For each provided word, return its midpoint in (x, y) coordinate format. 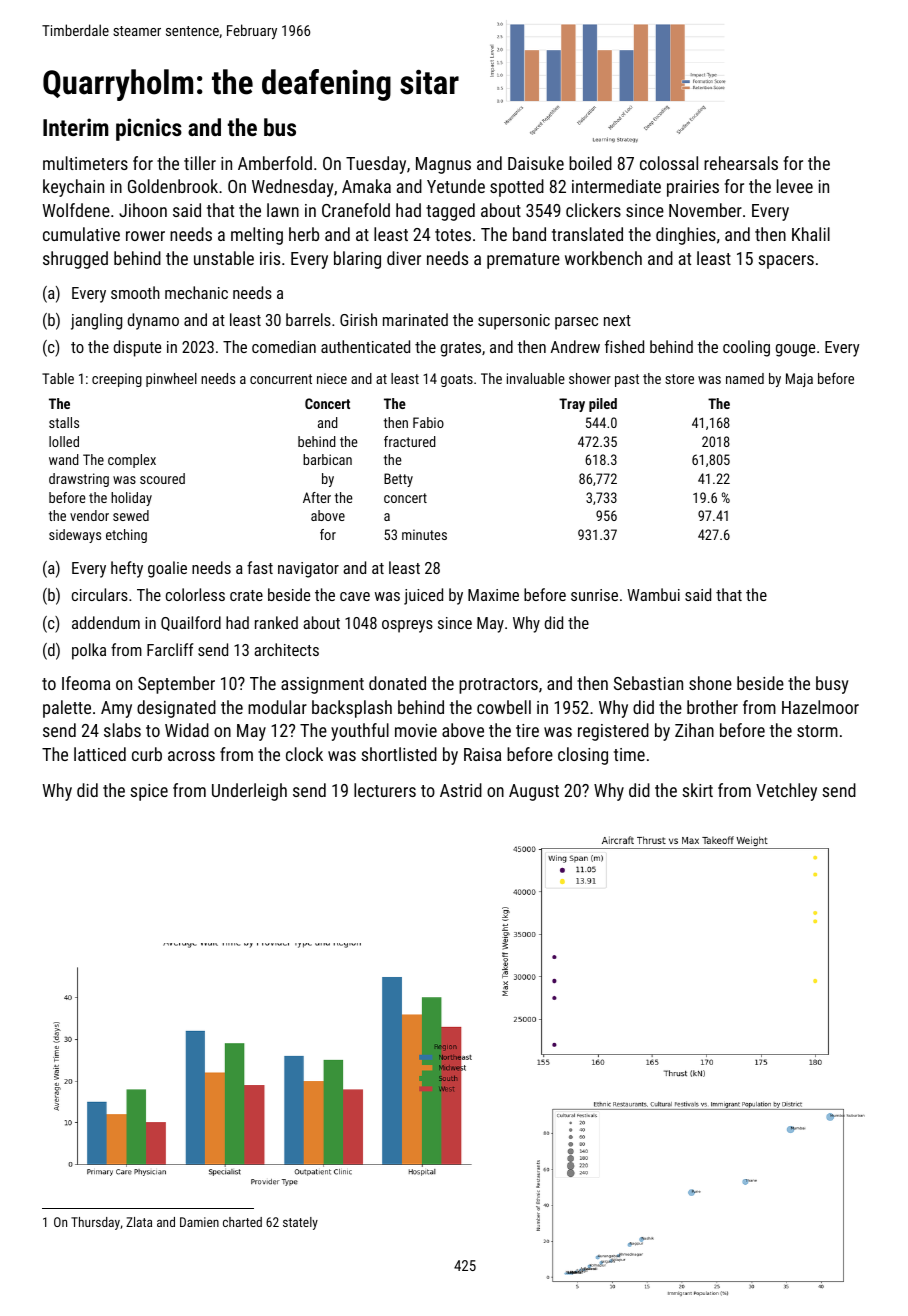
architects (286, 649)
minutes (424, 534)
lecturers (385, 790)
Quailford (191, 623)
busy (832, 685)
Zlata (139, 1222)
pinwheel (171, 380)
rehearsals (741, 163)
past (627, 380)
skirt (697, 790)
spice (149, 792)
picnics (149, 129)
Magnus (443, 165)
